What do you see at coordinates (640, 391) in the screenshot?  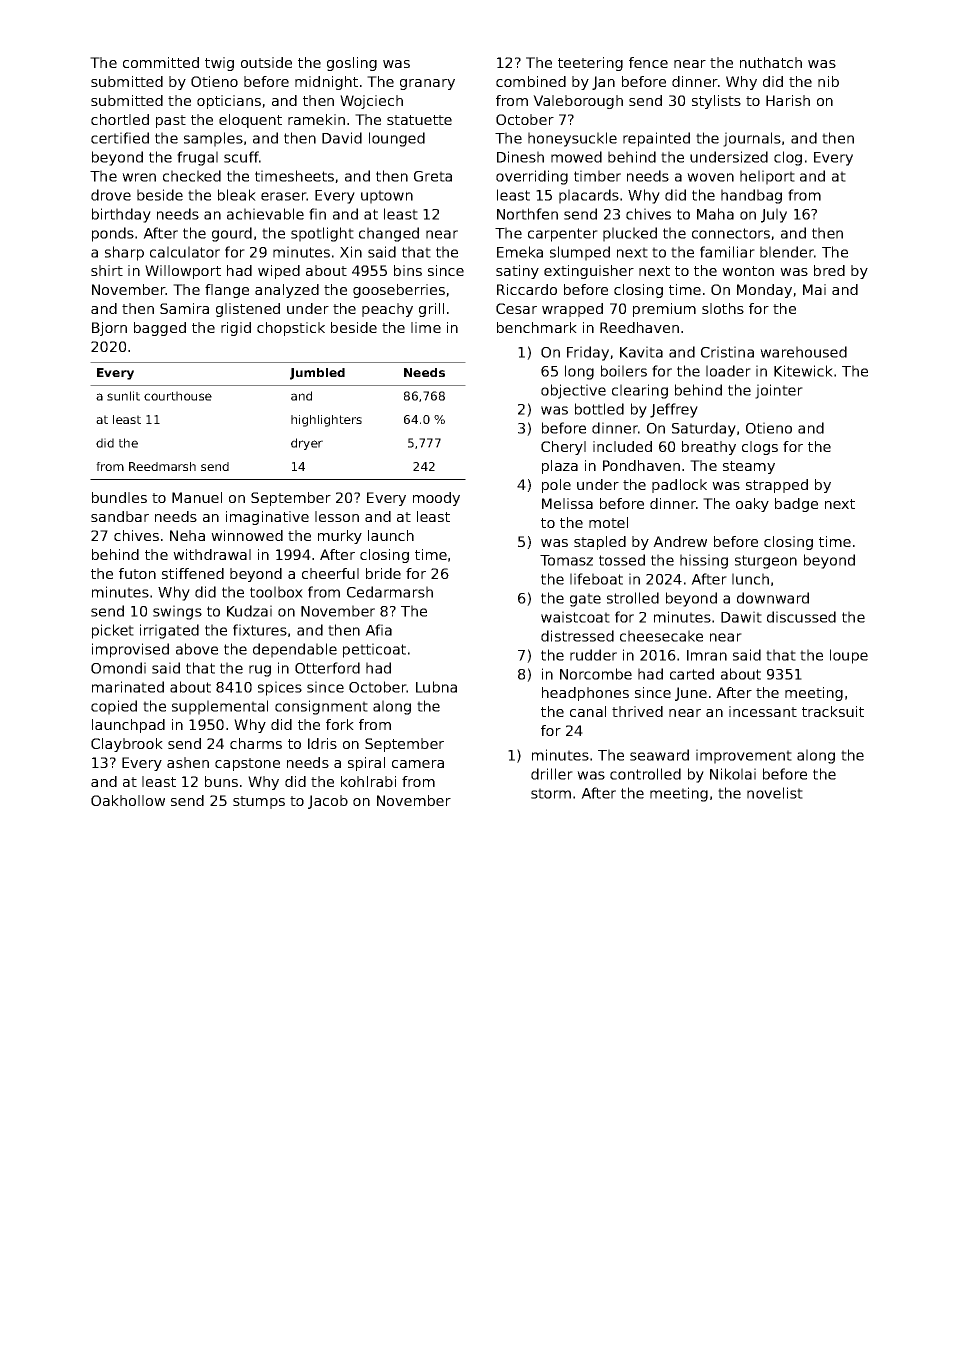 I see `clearing` at bounding box center [640, 391].
